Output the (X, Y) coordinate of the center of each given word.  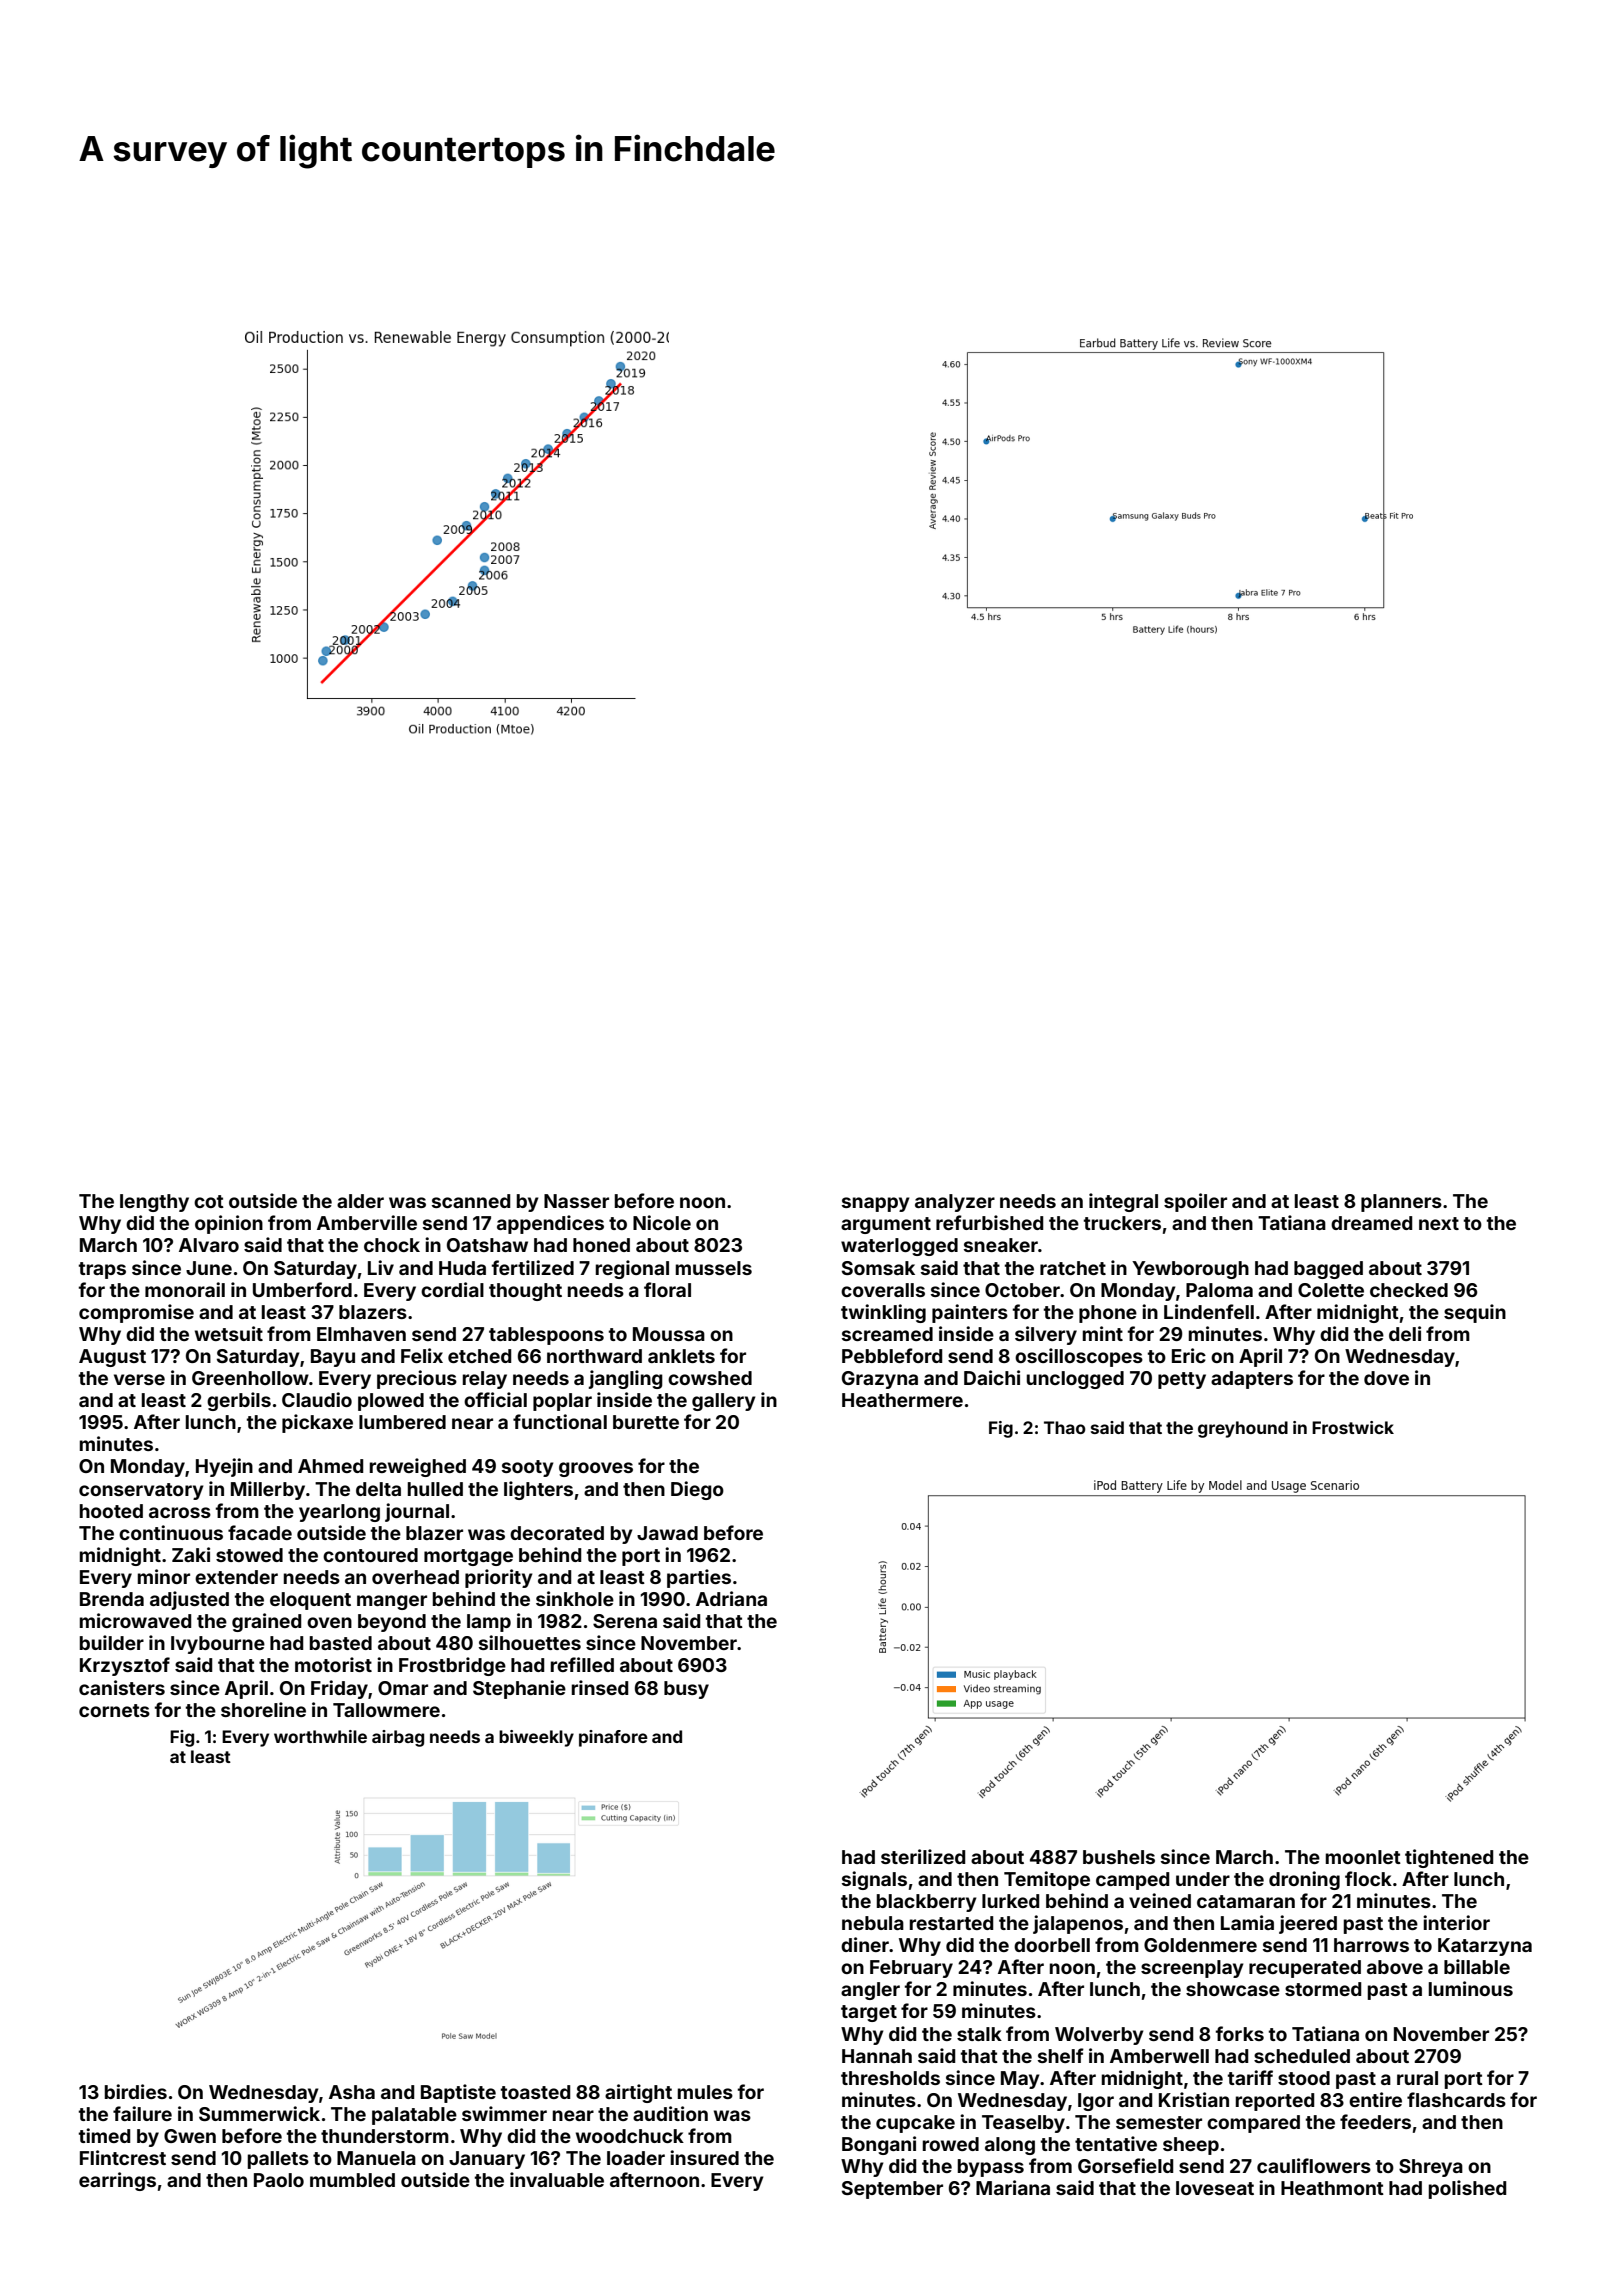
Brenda (112, 1599)
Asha (352, 2092)
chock (392, 1245)
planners (1401, 1203)
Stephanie (519, 1689)
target (869, 2013)
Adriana (731, 1598)
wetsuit (229, 1333)
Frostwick (1353, 1427)
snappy (876, 1204)
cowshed (710, 1378)
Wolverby (1099, 2036)
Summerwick (259, 2113)
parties (699, 1578)
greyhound (1243, 1429)
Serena (625, 1621)
